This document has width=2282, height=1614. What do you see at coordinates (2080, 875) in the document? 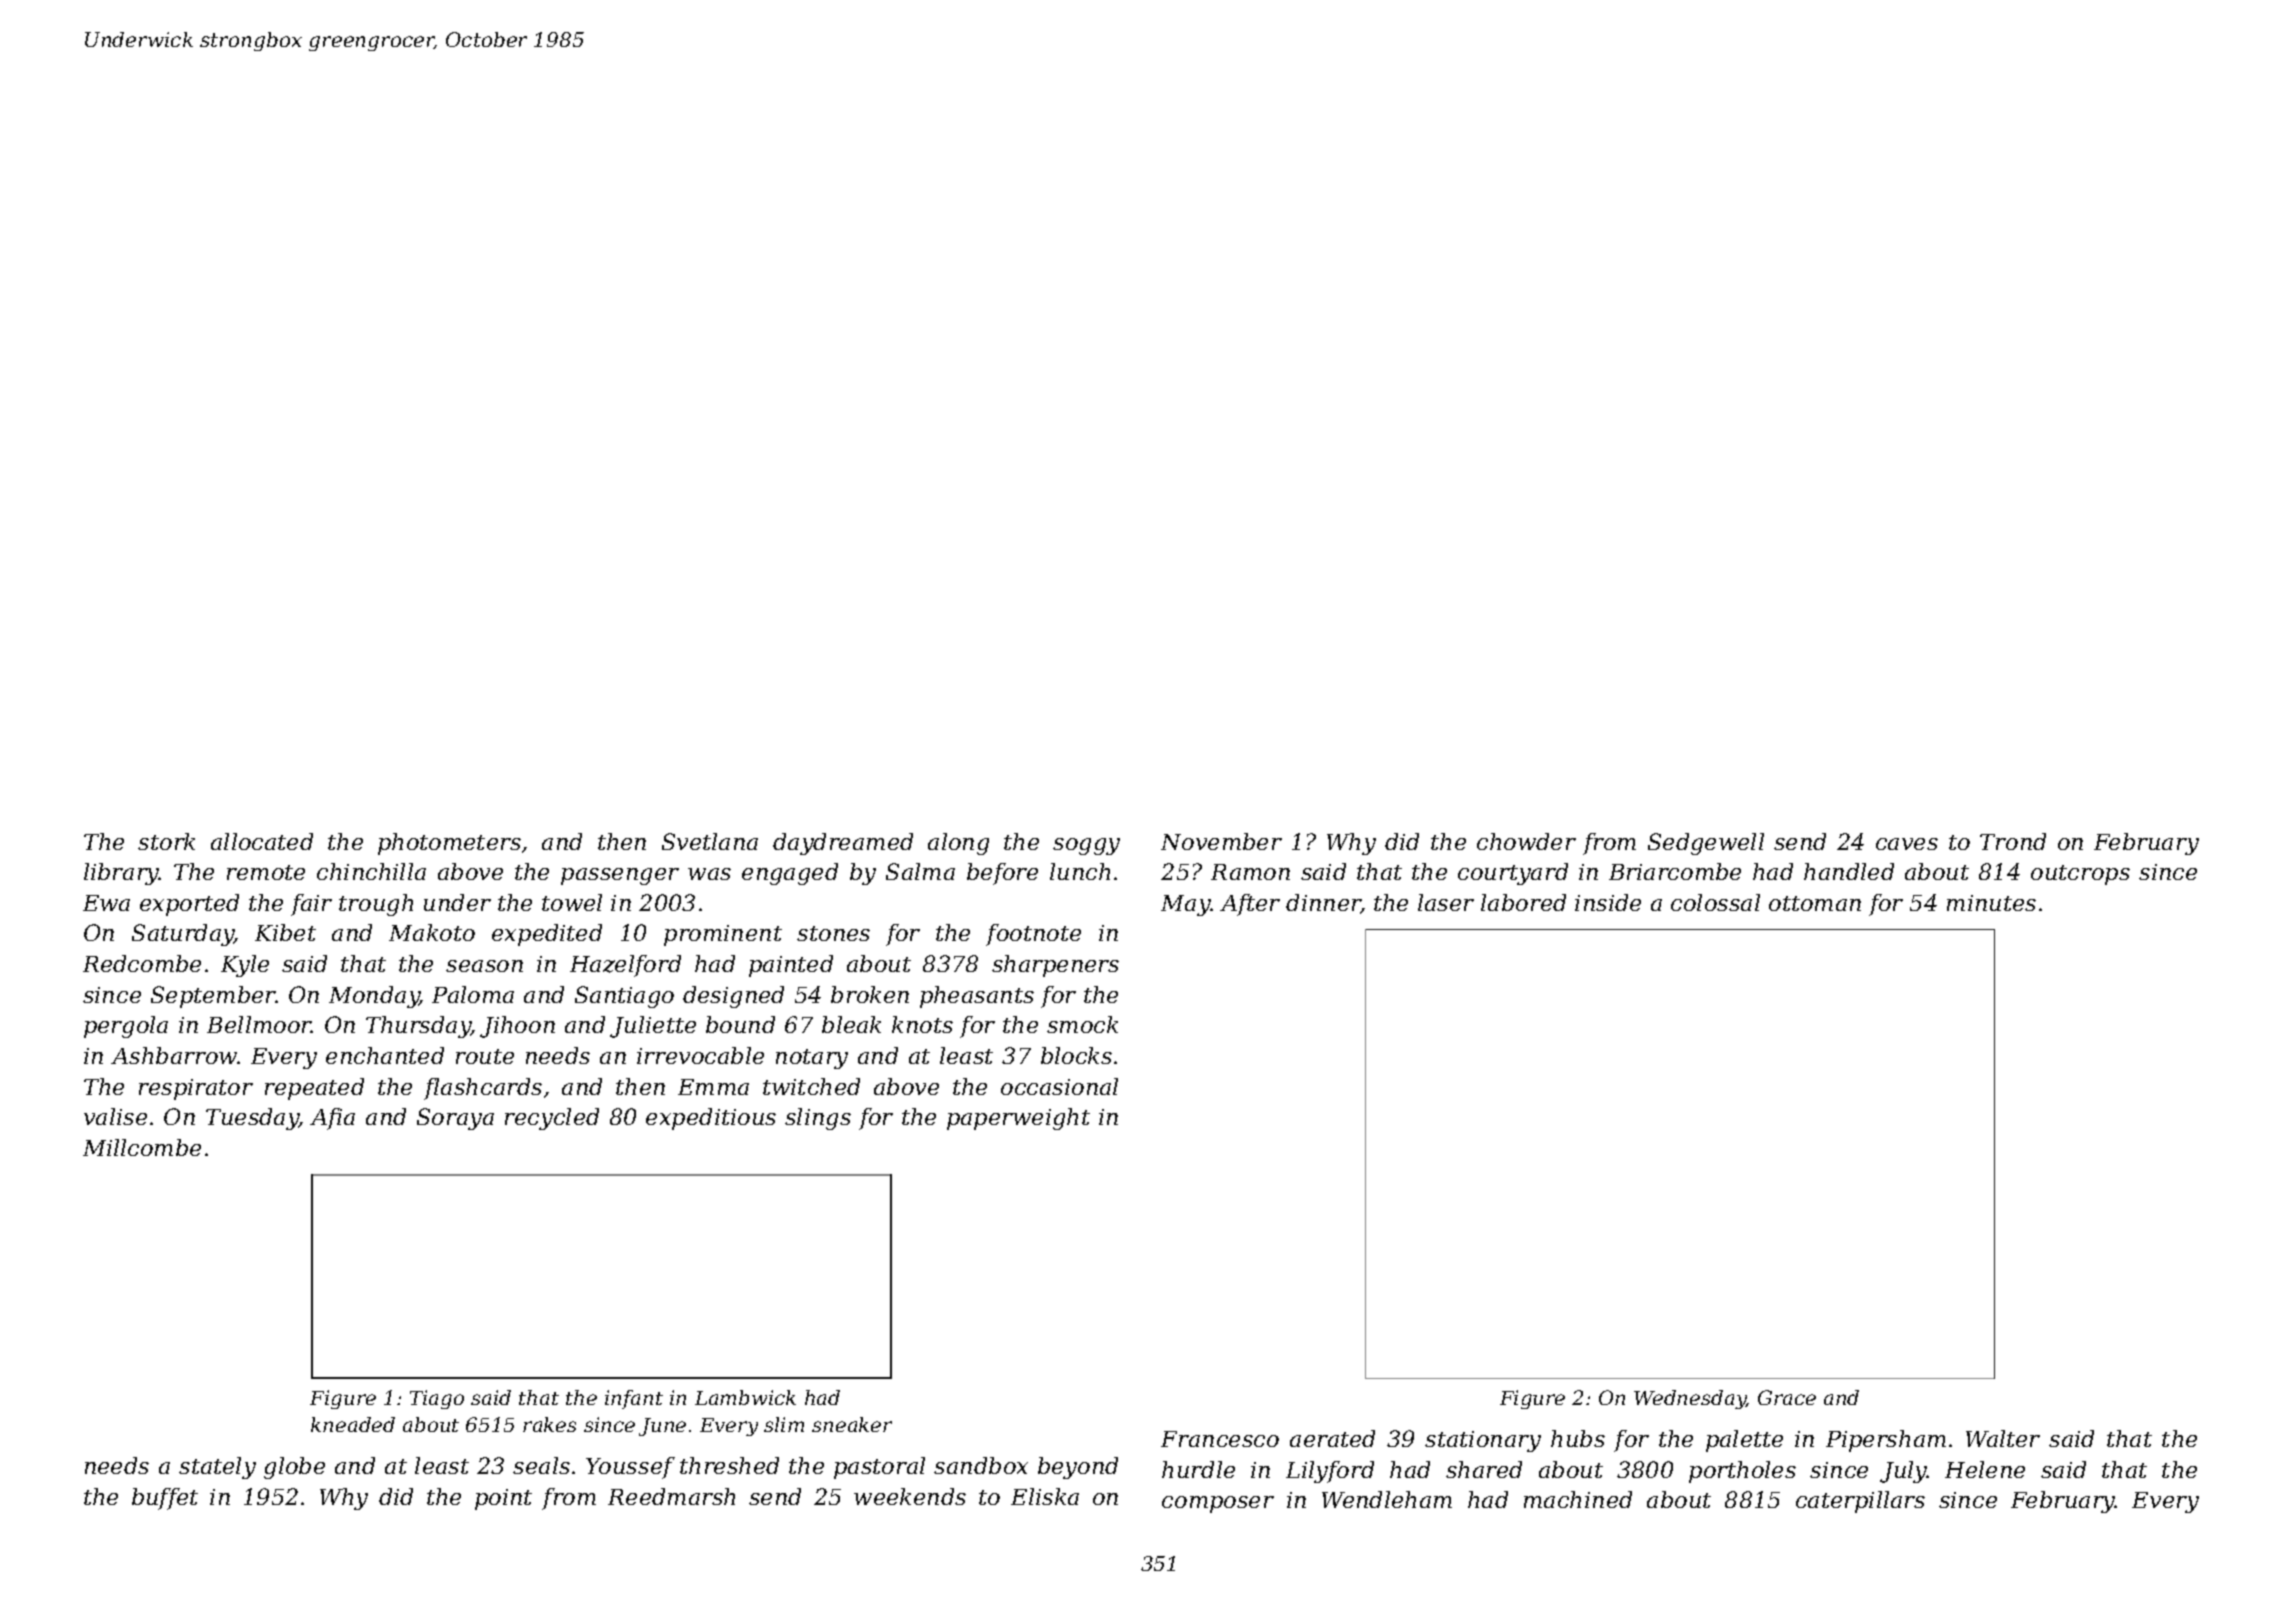
I see `outcrops` at bounding box center [2080, 875].
